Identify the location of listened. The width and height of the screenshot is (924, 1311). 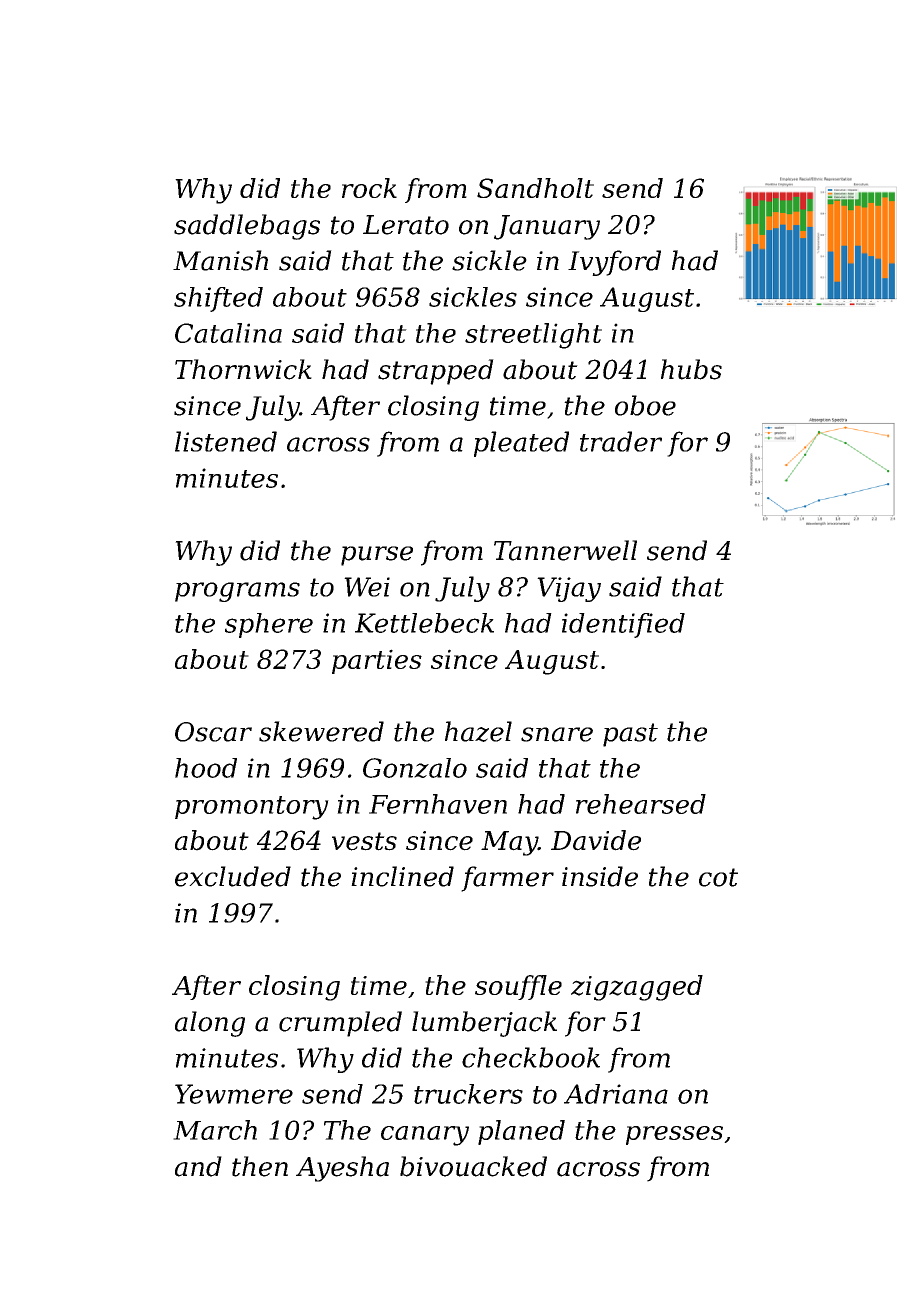
(226, 441).
